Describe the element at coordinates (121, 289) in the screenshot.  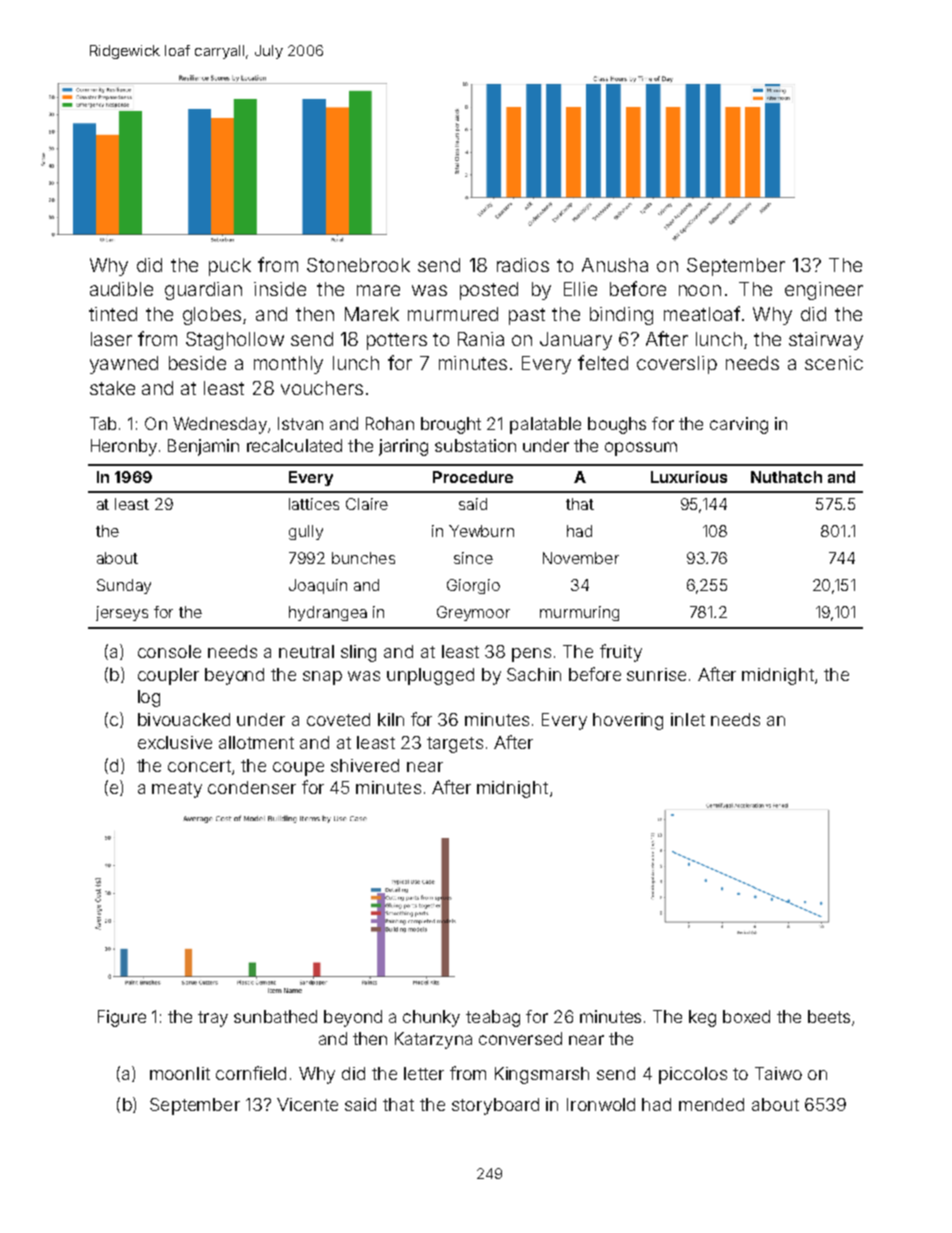
I see `audible` at that location.
